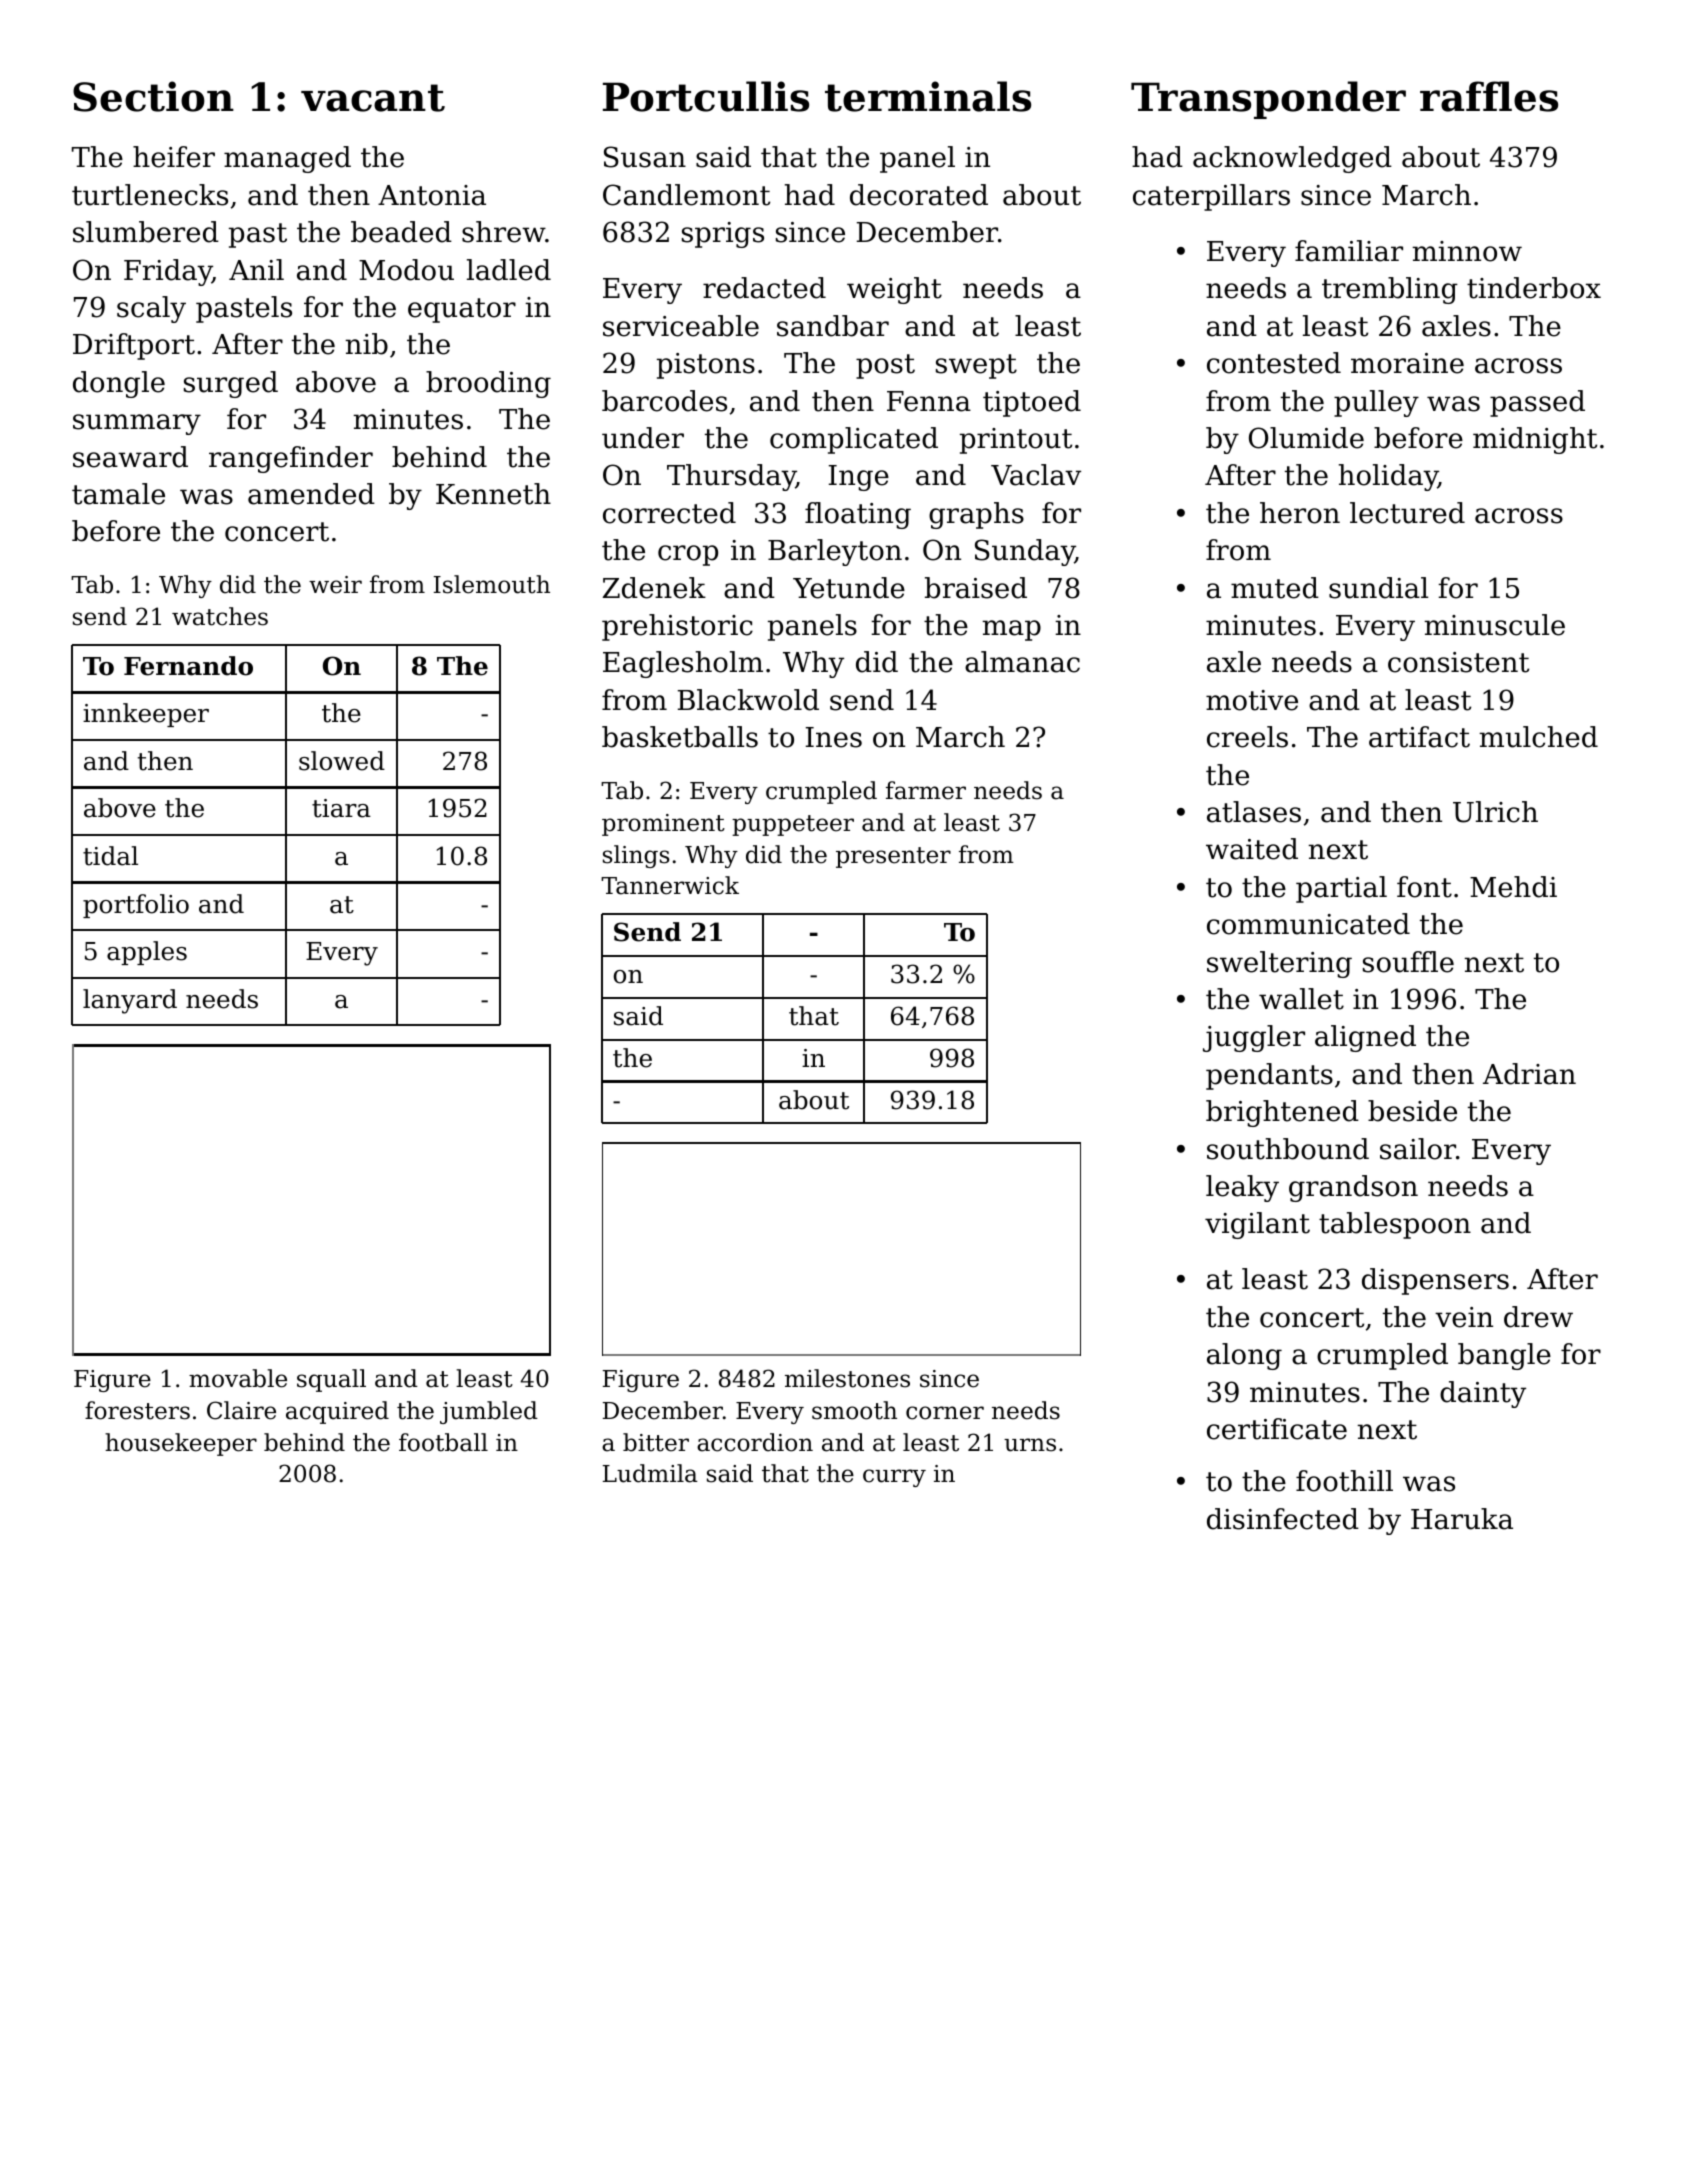 The height and width of the page is (2178, 1683). What do you see at coordinates (1254, 1038) in the page?
I see `juggler` at bounding box center [1254, 1038].
